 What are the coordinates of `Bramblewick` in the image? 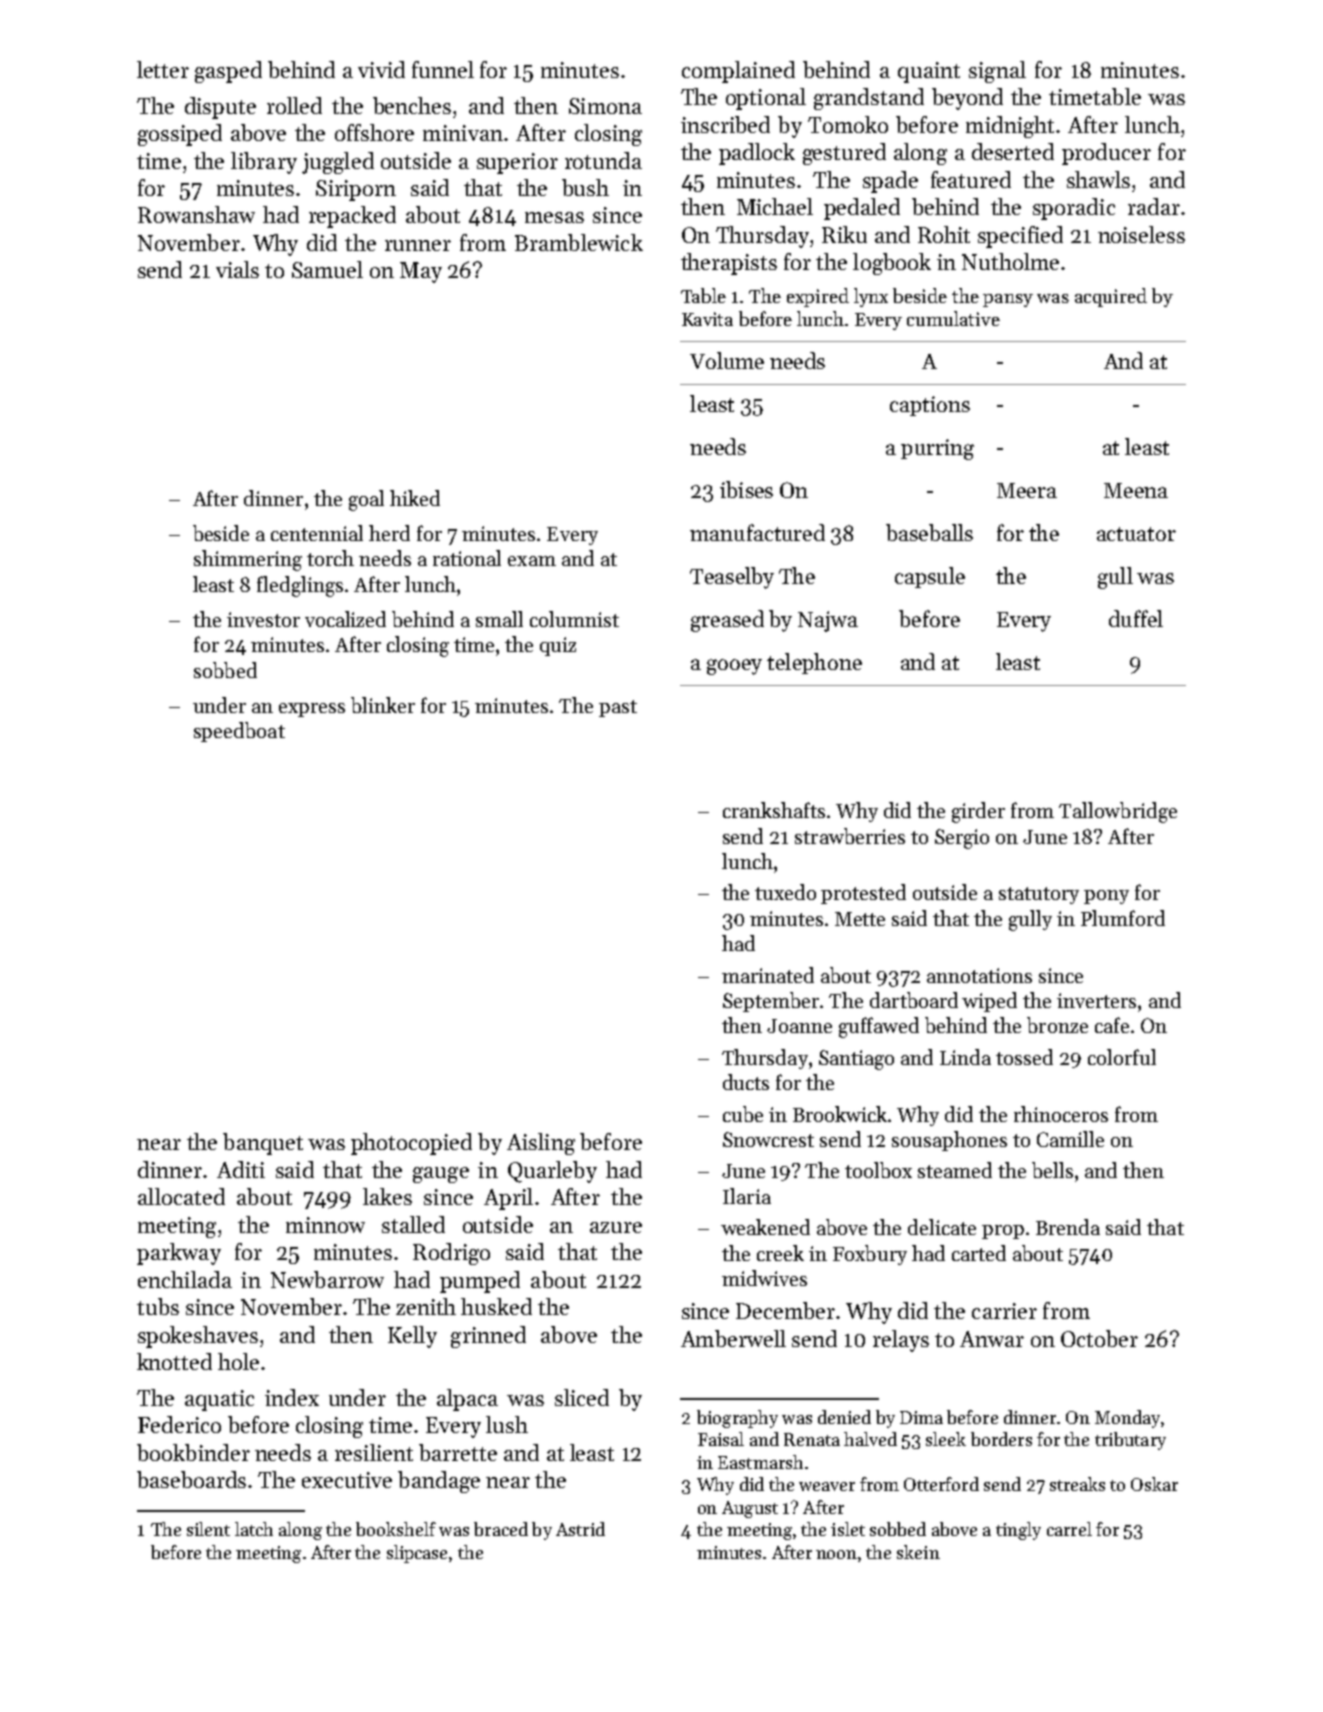 It's located at (579, 242).
